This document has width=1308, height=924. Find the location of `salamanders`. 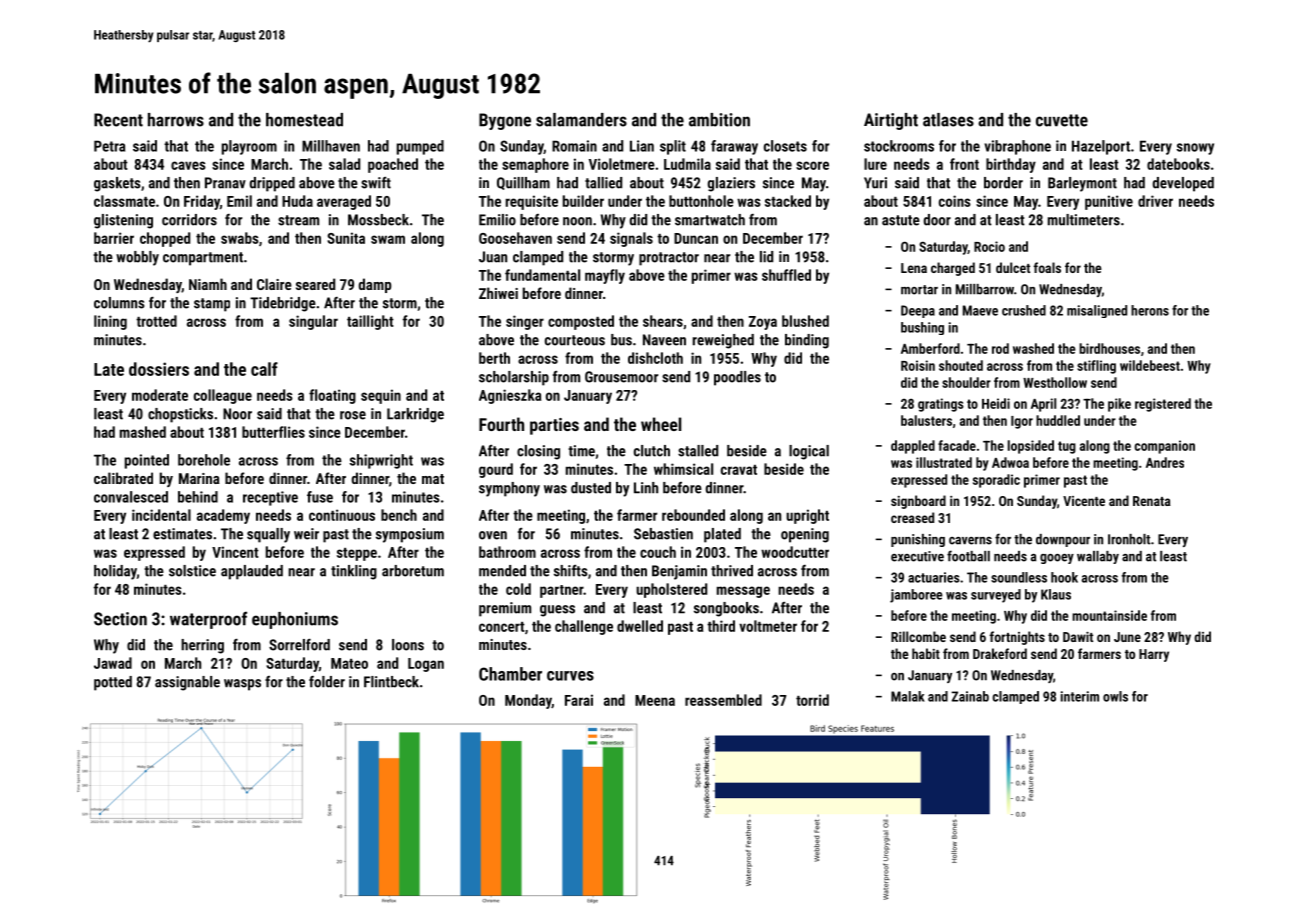

salamanders is located at coordinates (581, 120).
